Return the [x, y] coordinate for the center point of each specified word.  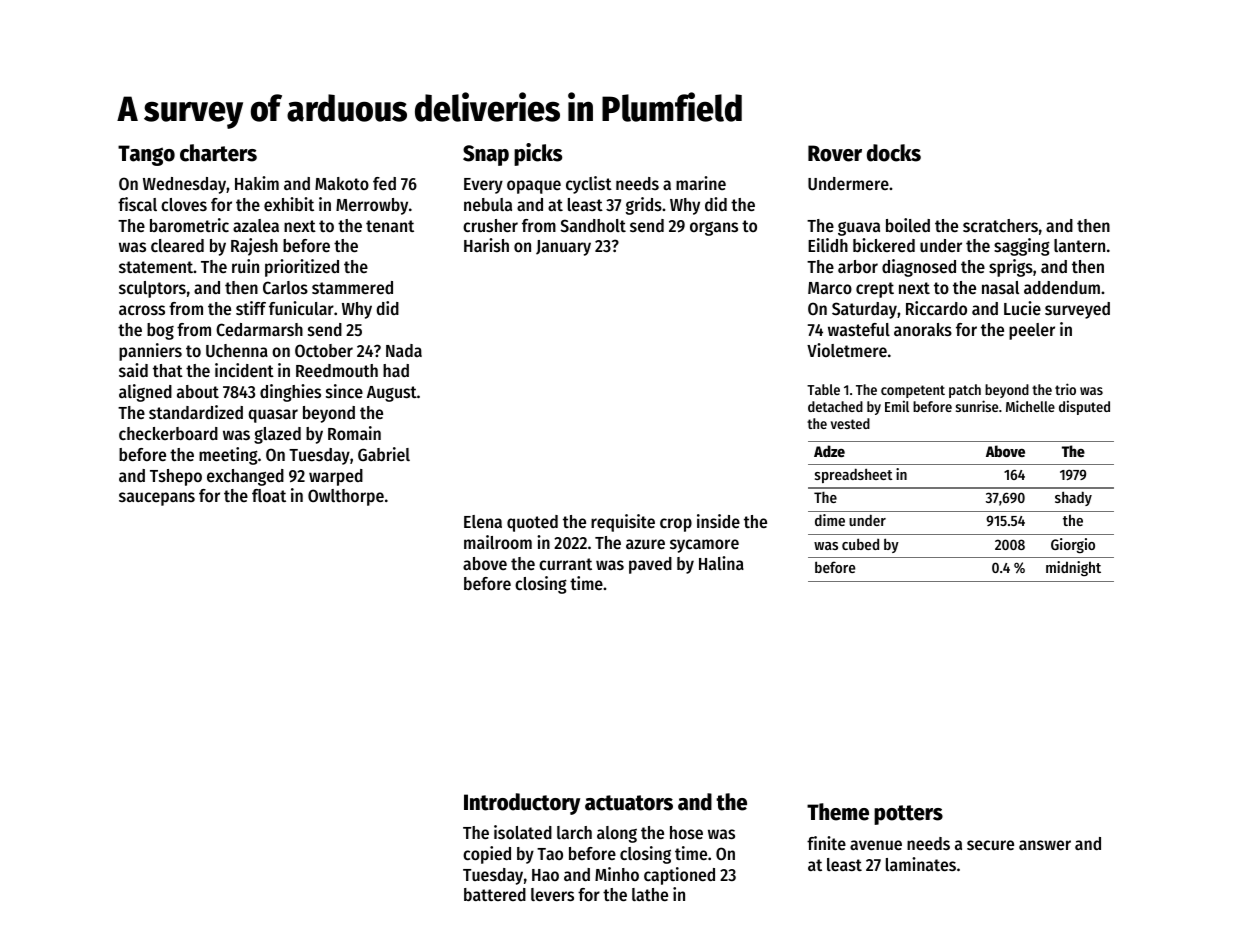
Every [483, 186]
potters [908, 815]
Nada [404, 350]
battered [495, 894]
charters [218, 153]
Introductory [522, 804]
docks [894, 153]
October [324, 350]
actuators [629, 803]
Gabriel [384, 454]
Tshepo [176, 477]
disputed [1084, 407]
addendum [1062, 287]
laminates [921, 864]
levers [552, 894]
